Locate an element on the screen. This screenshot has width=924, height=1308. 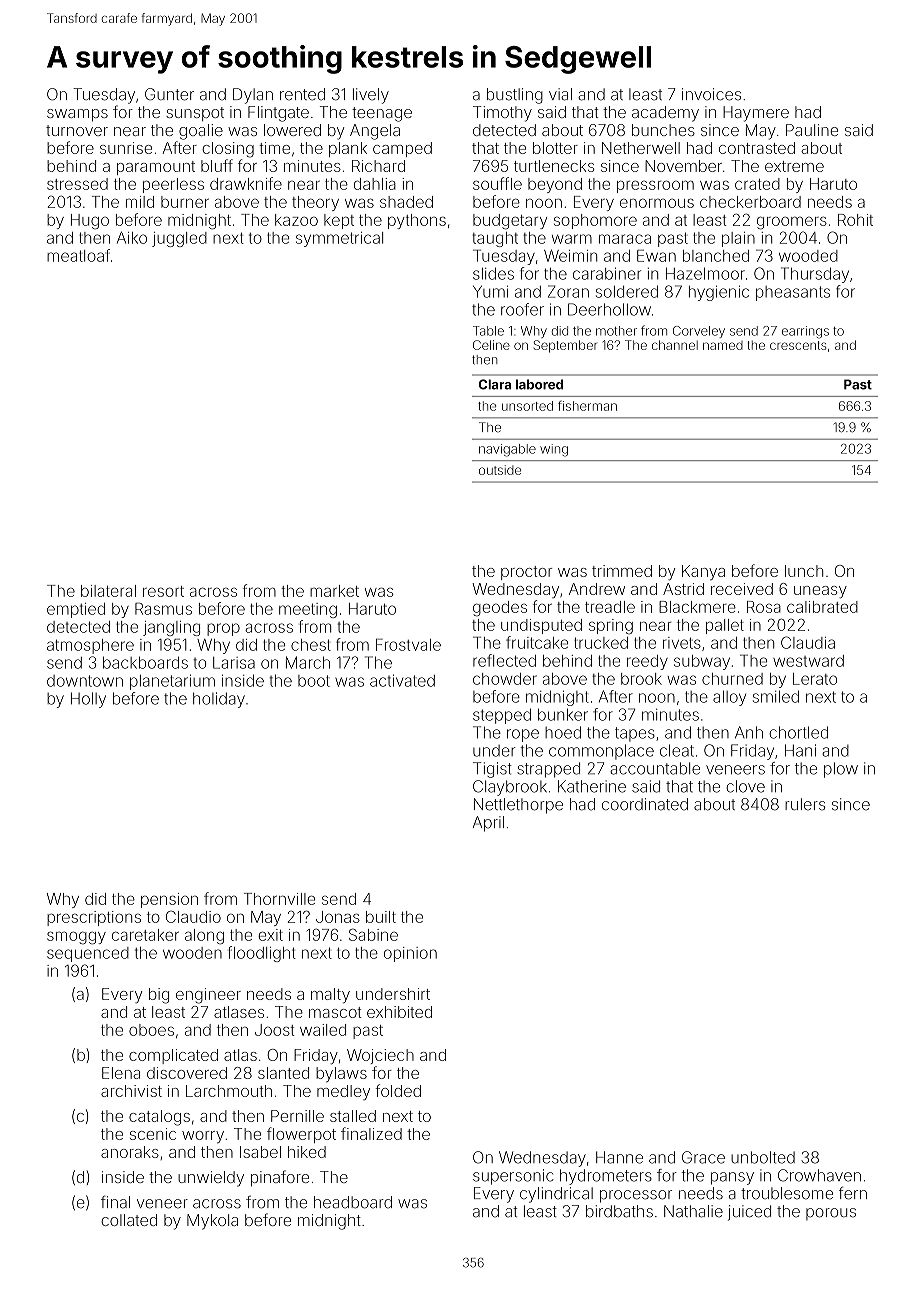
unbolted is located at coordinates (763, 1157).
